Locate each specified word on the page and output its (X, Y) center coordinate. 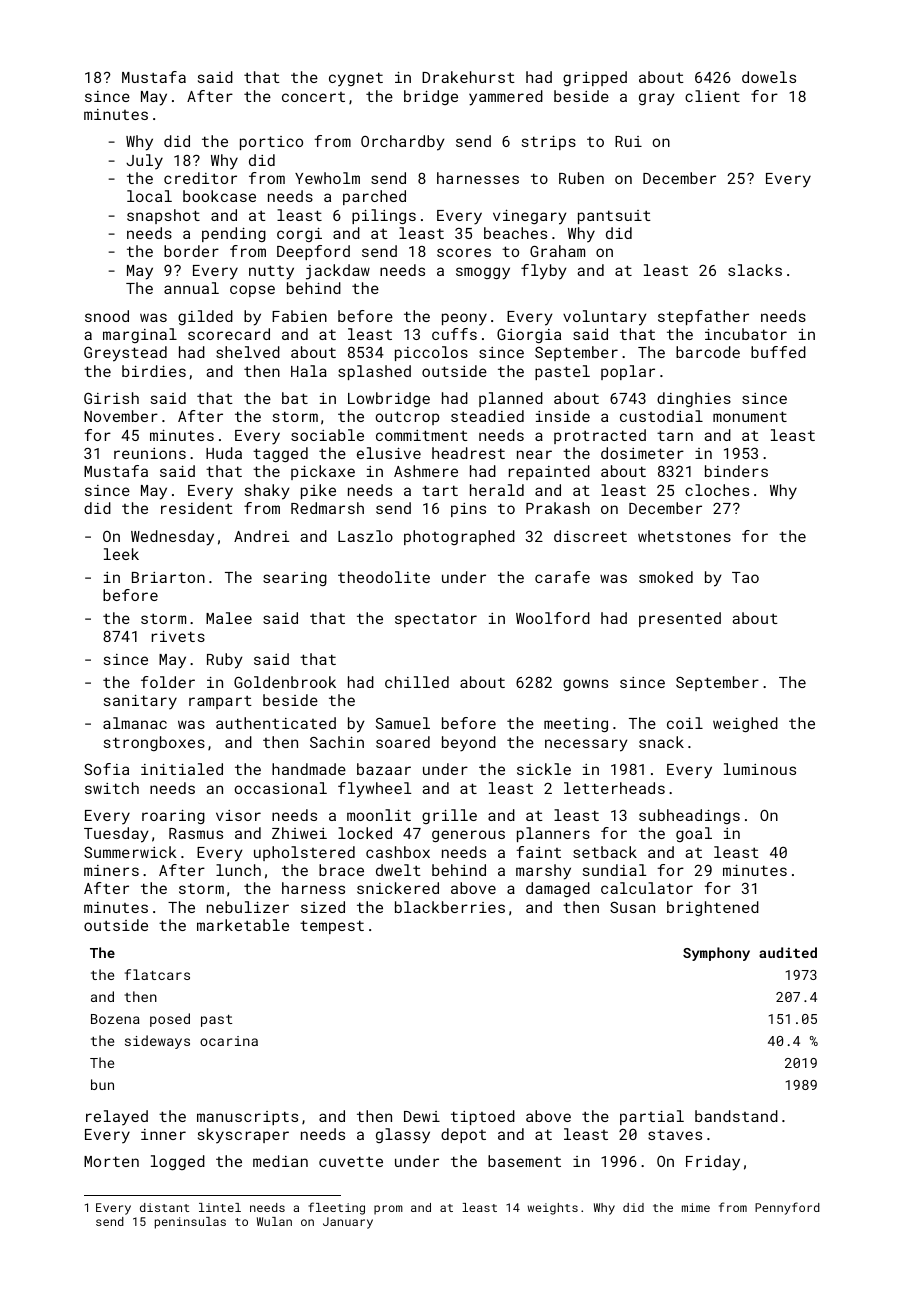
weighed (745, 724)
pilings (384, 216)
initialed (182, 769)
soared (403, 742)
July (144, 162)
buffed (778, 352)
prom (388, 1210)
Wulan (274, 1221)
